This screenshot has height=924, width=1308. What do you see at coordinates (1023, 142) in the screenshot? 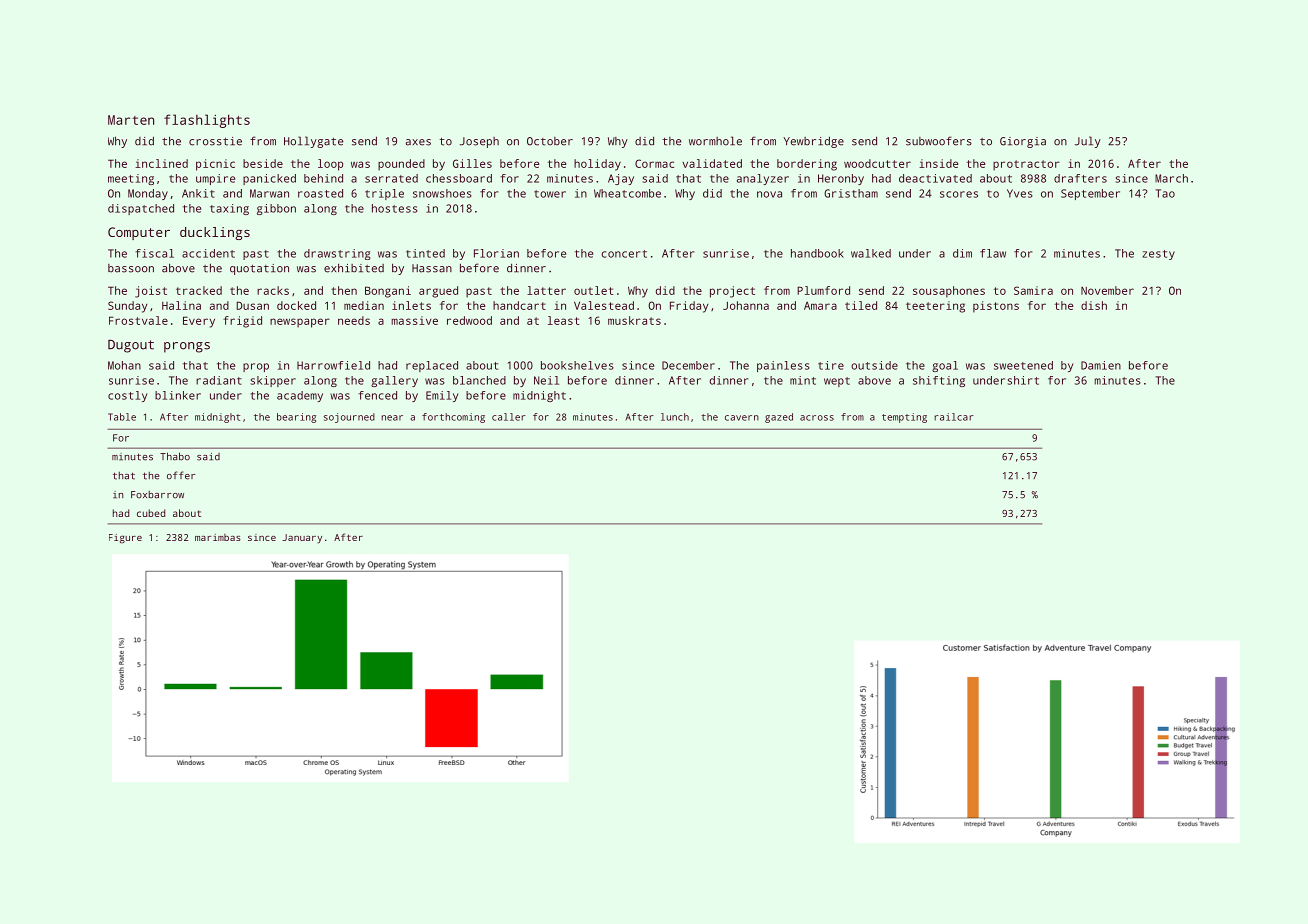
I see `Giorgia` at bounding box center [1023, 142].
